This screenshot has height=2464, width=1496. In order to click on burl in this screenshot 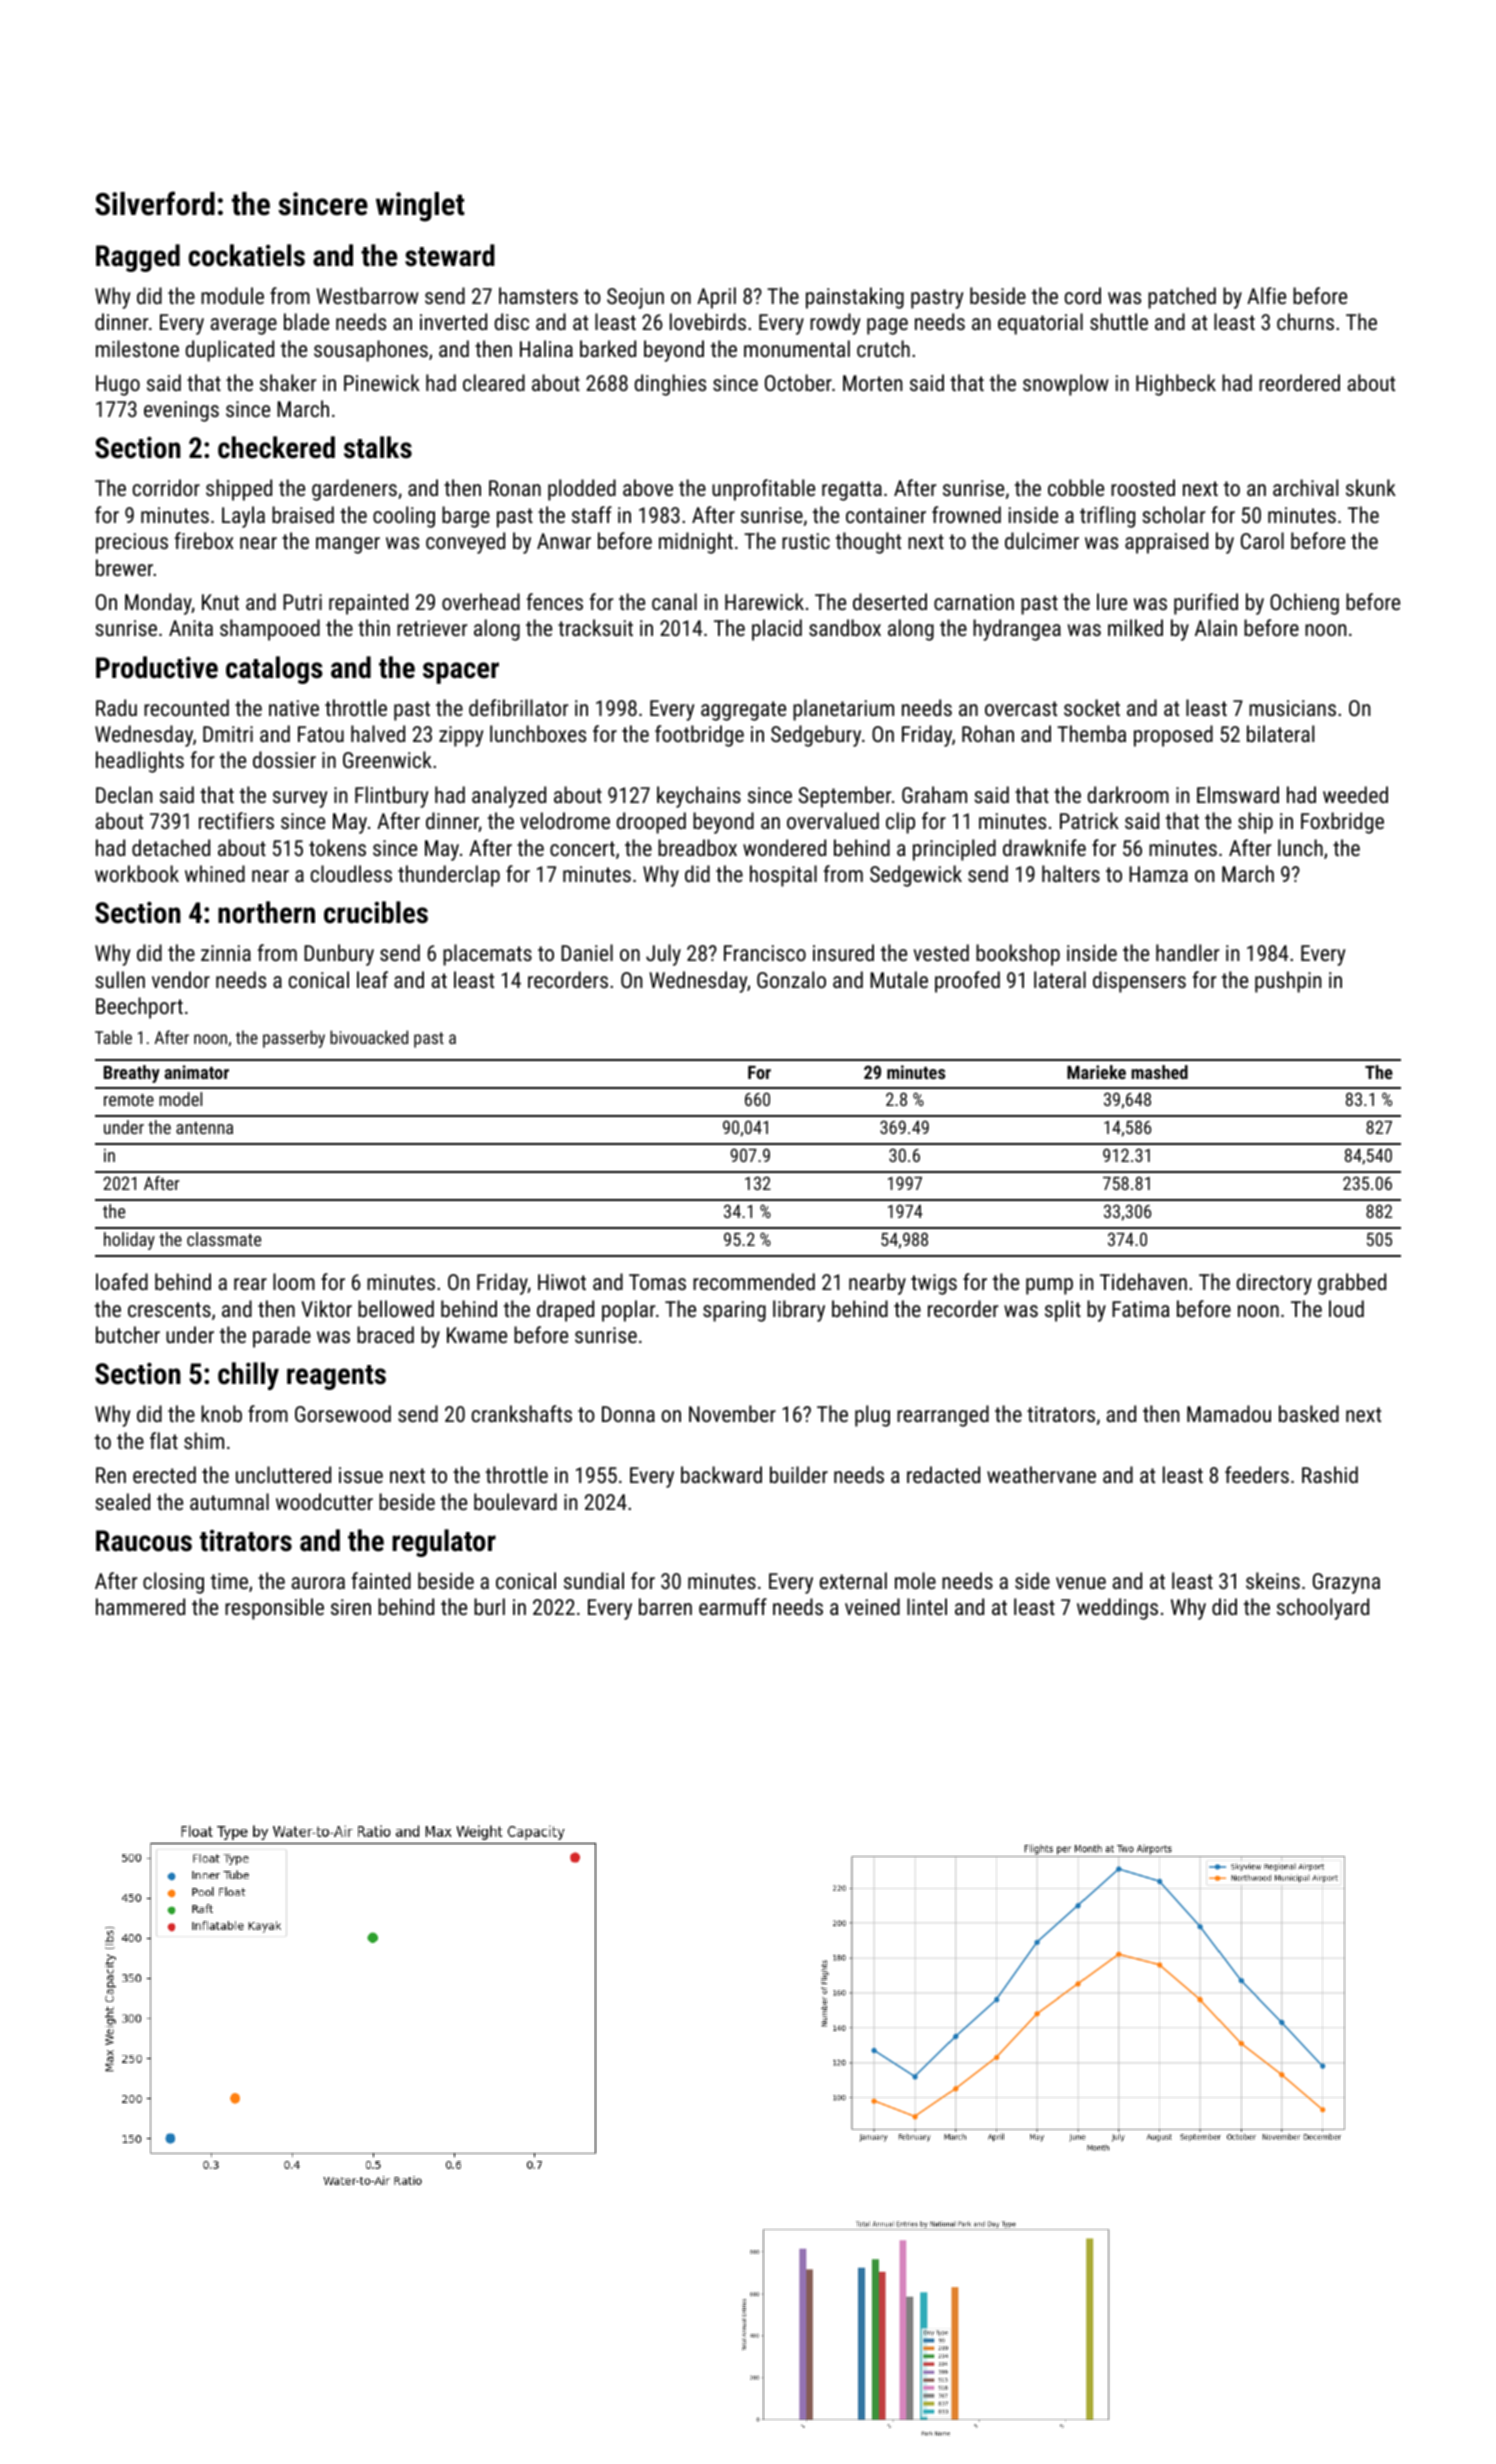, I will do `click(489, 1606)`.
